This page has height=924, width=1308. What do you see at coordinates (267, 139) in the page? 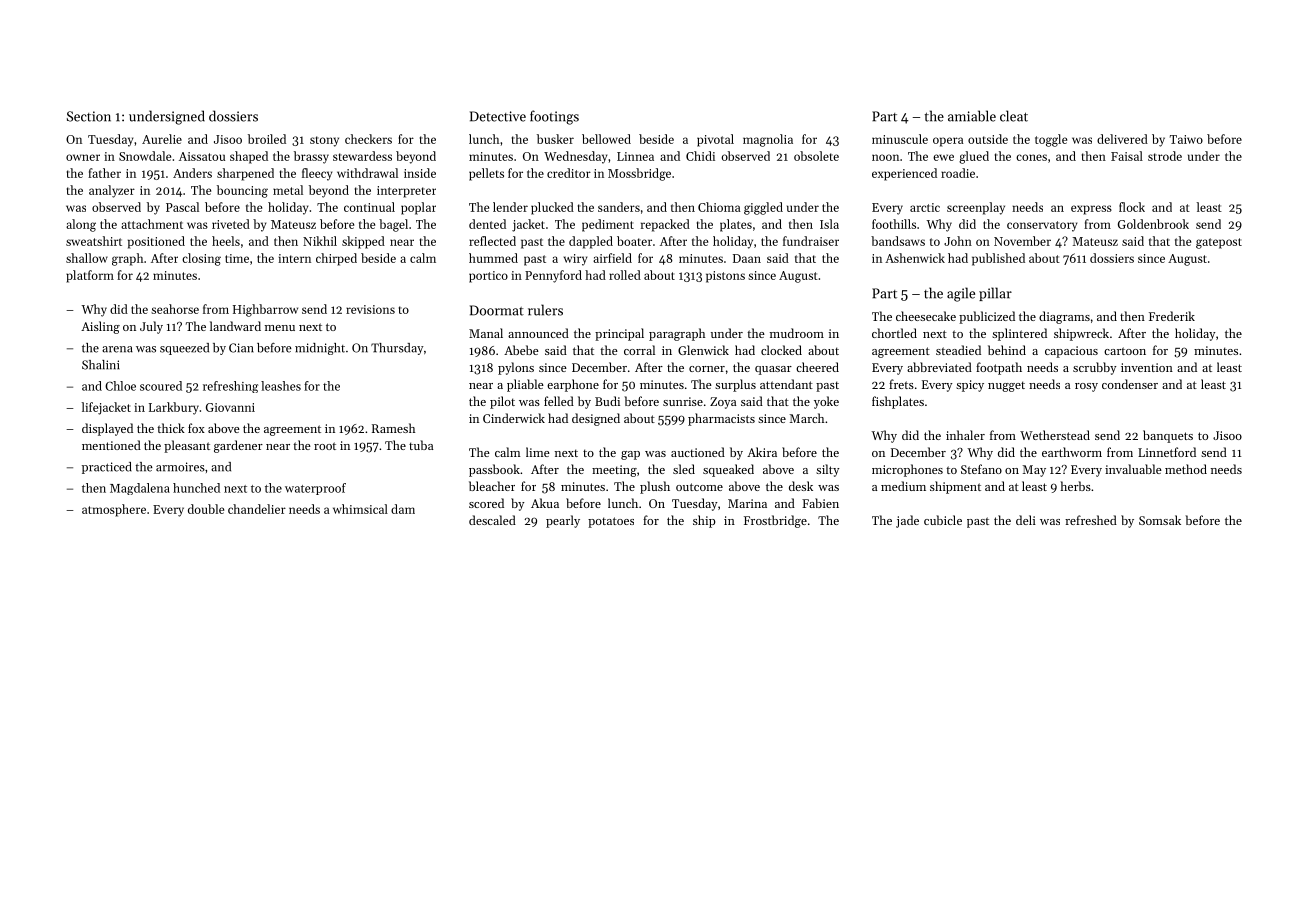
I see `broiled` at bounding box center [267, 139].
